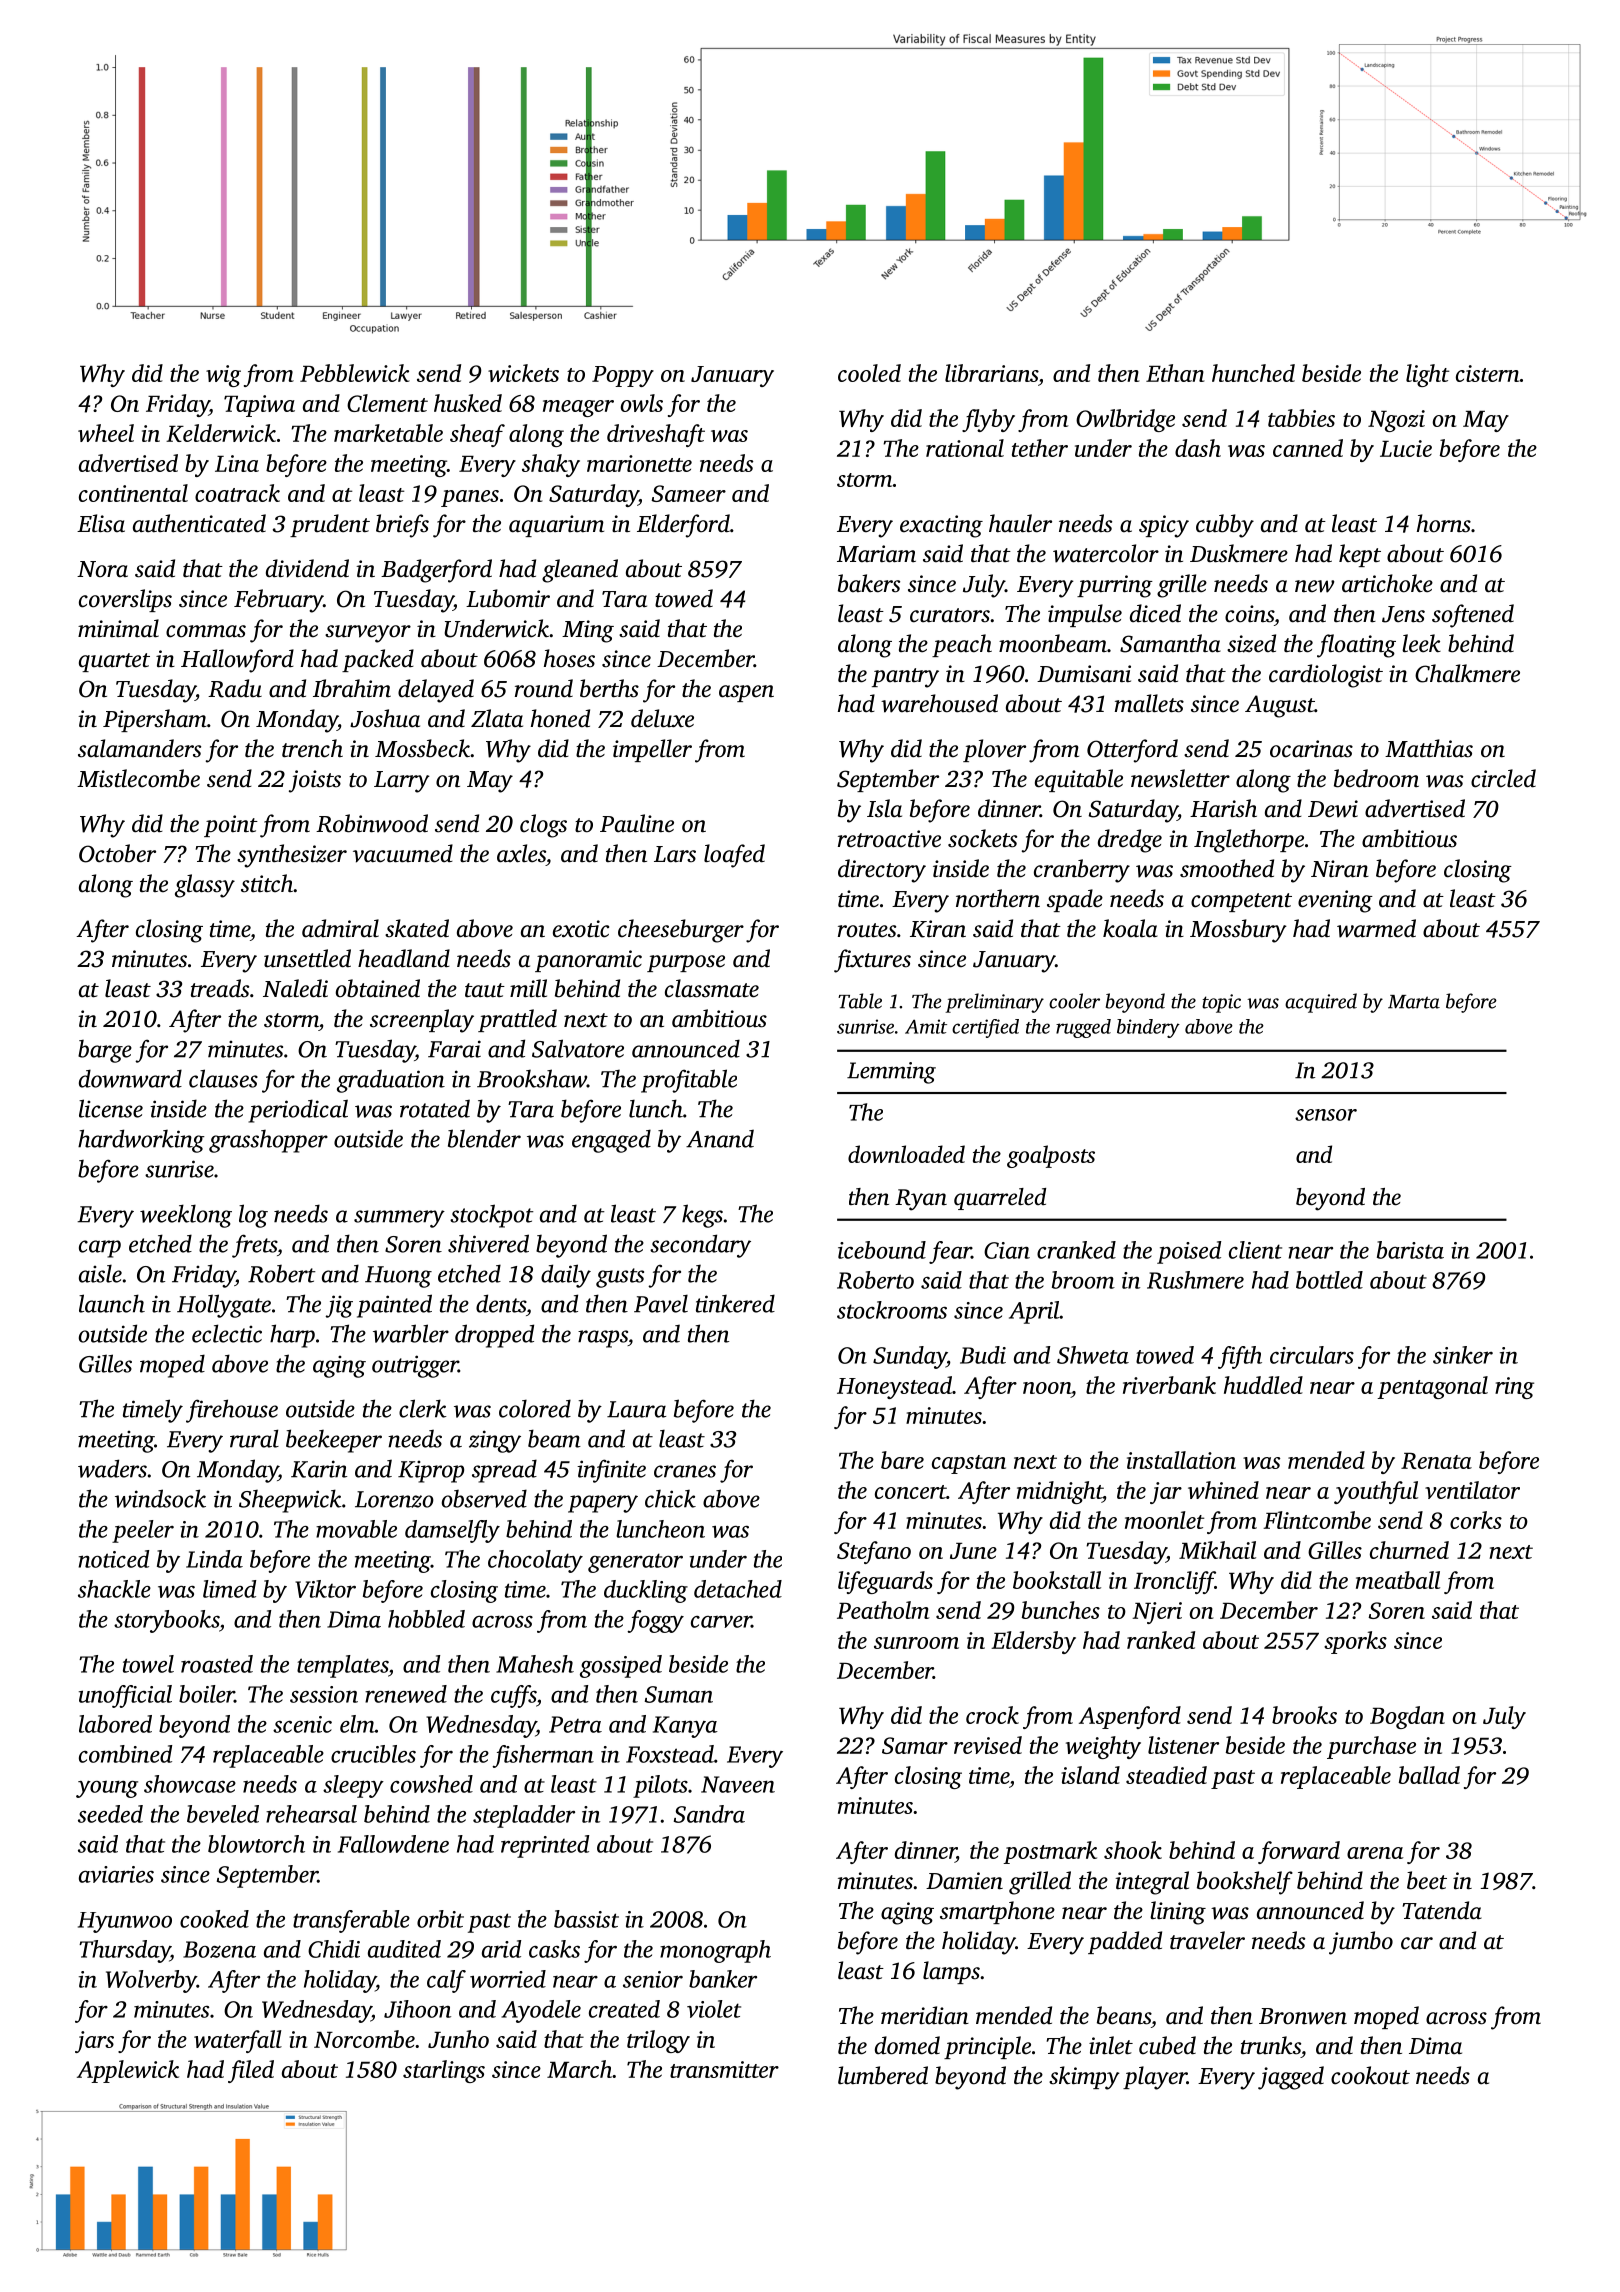 The width and height of the page is (1620, 2292). What do you see at coordinates (128, 2071) in the page?
I see `Applewick` at bounding box center [128, 2071].
